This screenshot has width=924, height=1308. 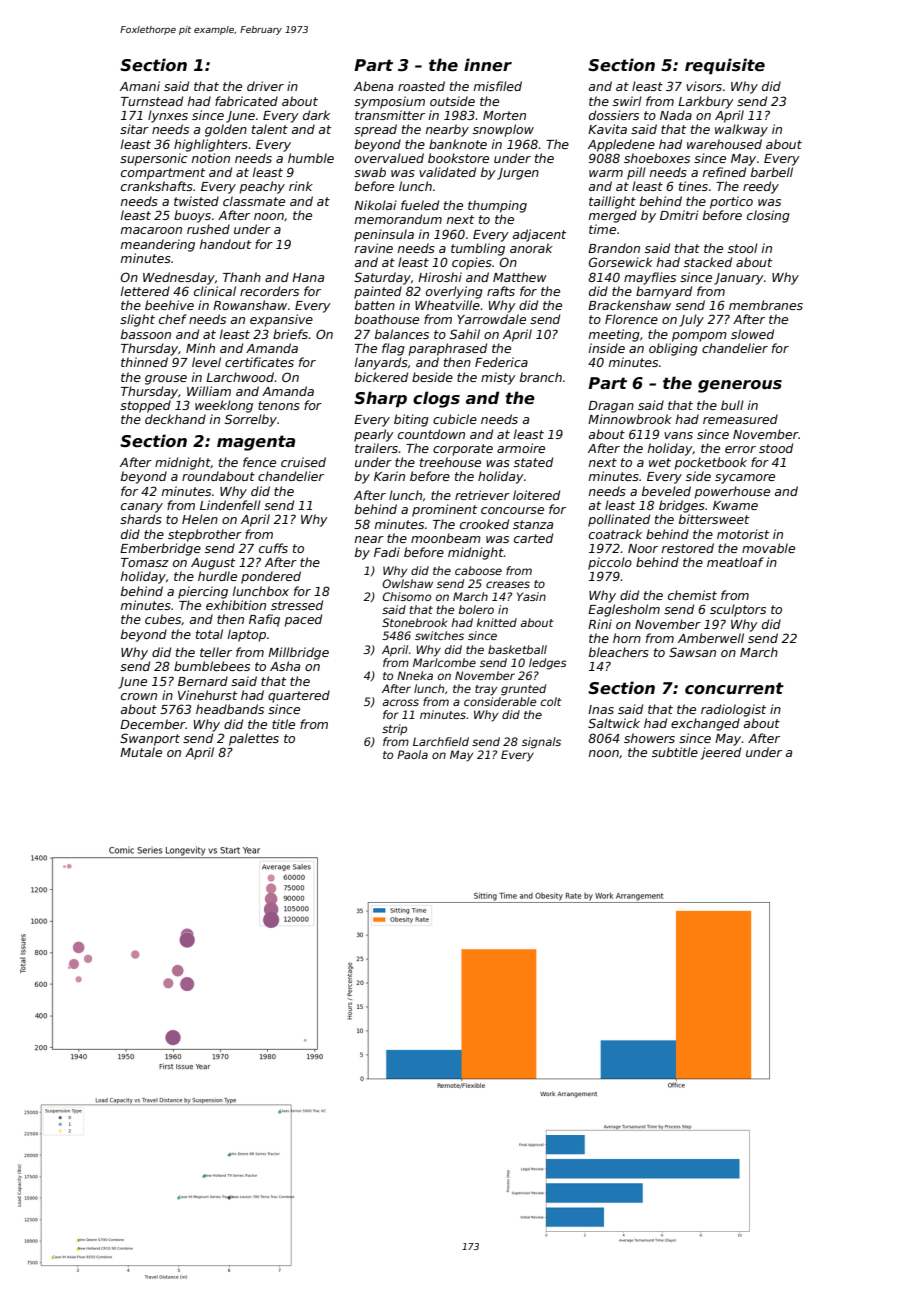 I want to click on anorak, so click(x=531, y=248).
